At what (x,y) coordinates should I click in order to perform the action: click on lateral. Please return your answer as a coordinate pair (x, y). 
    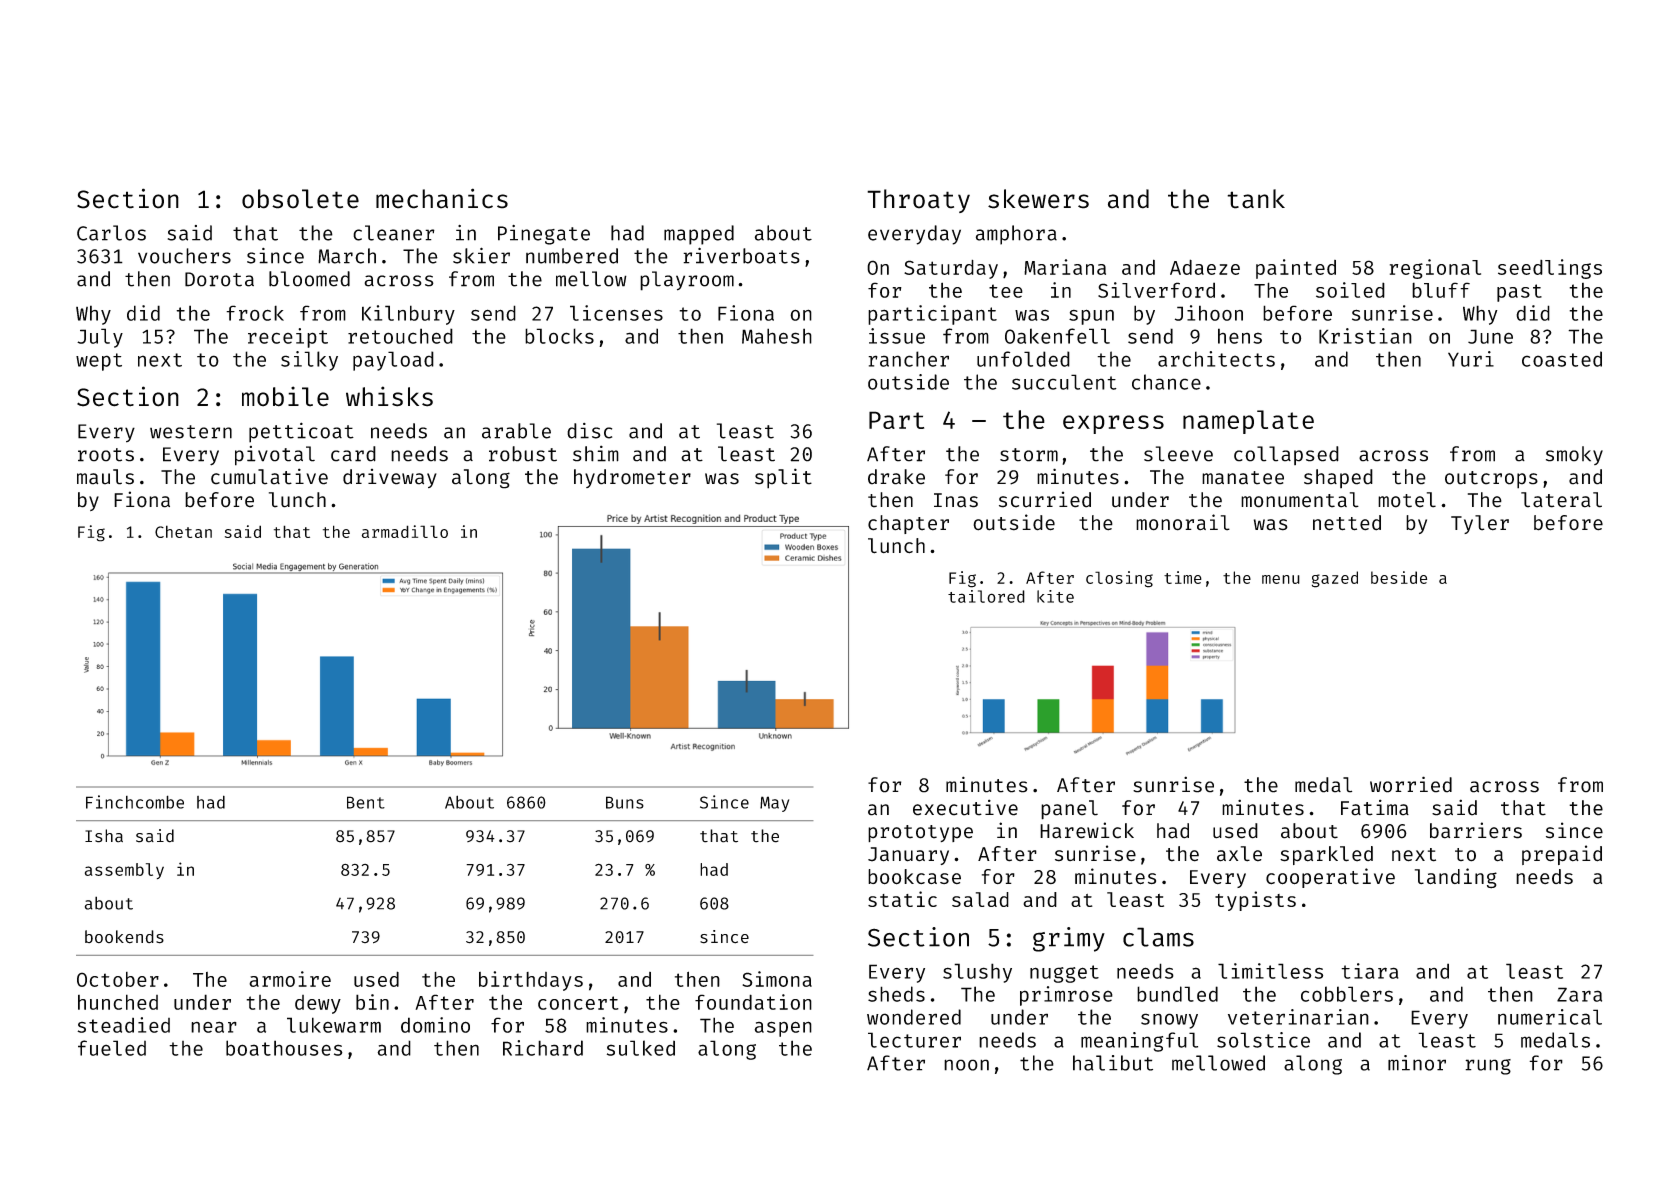
    Looking at the image, I should click on (1561, 500).
